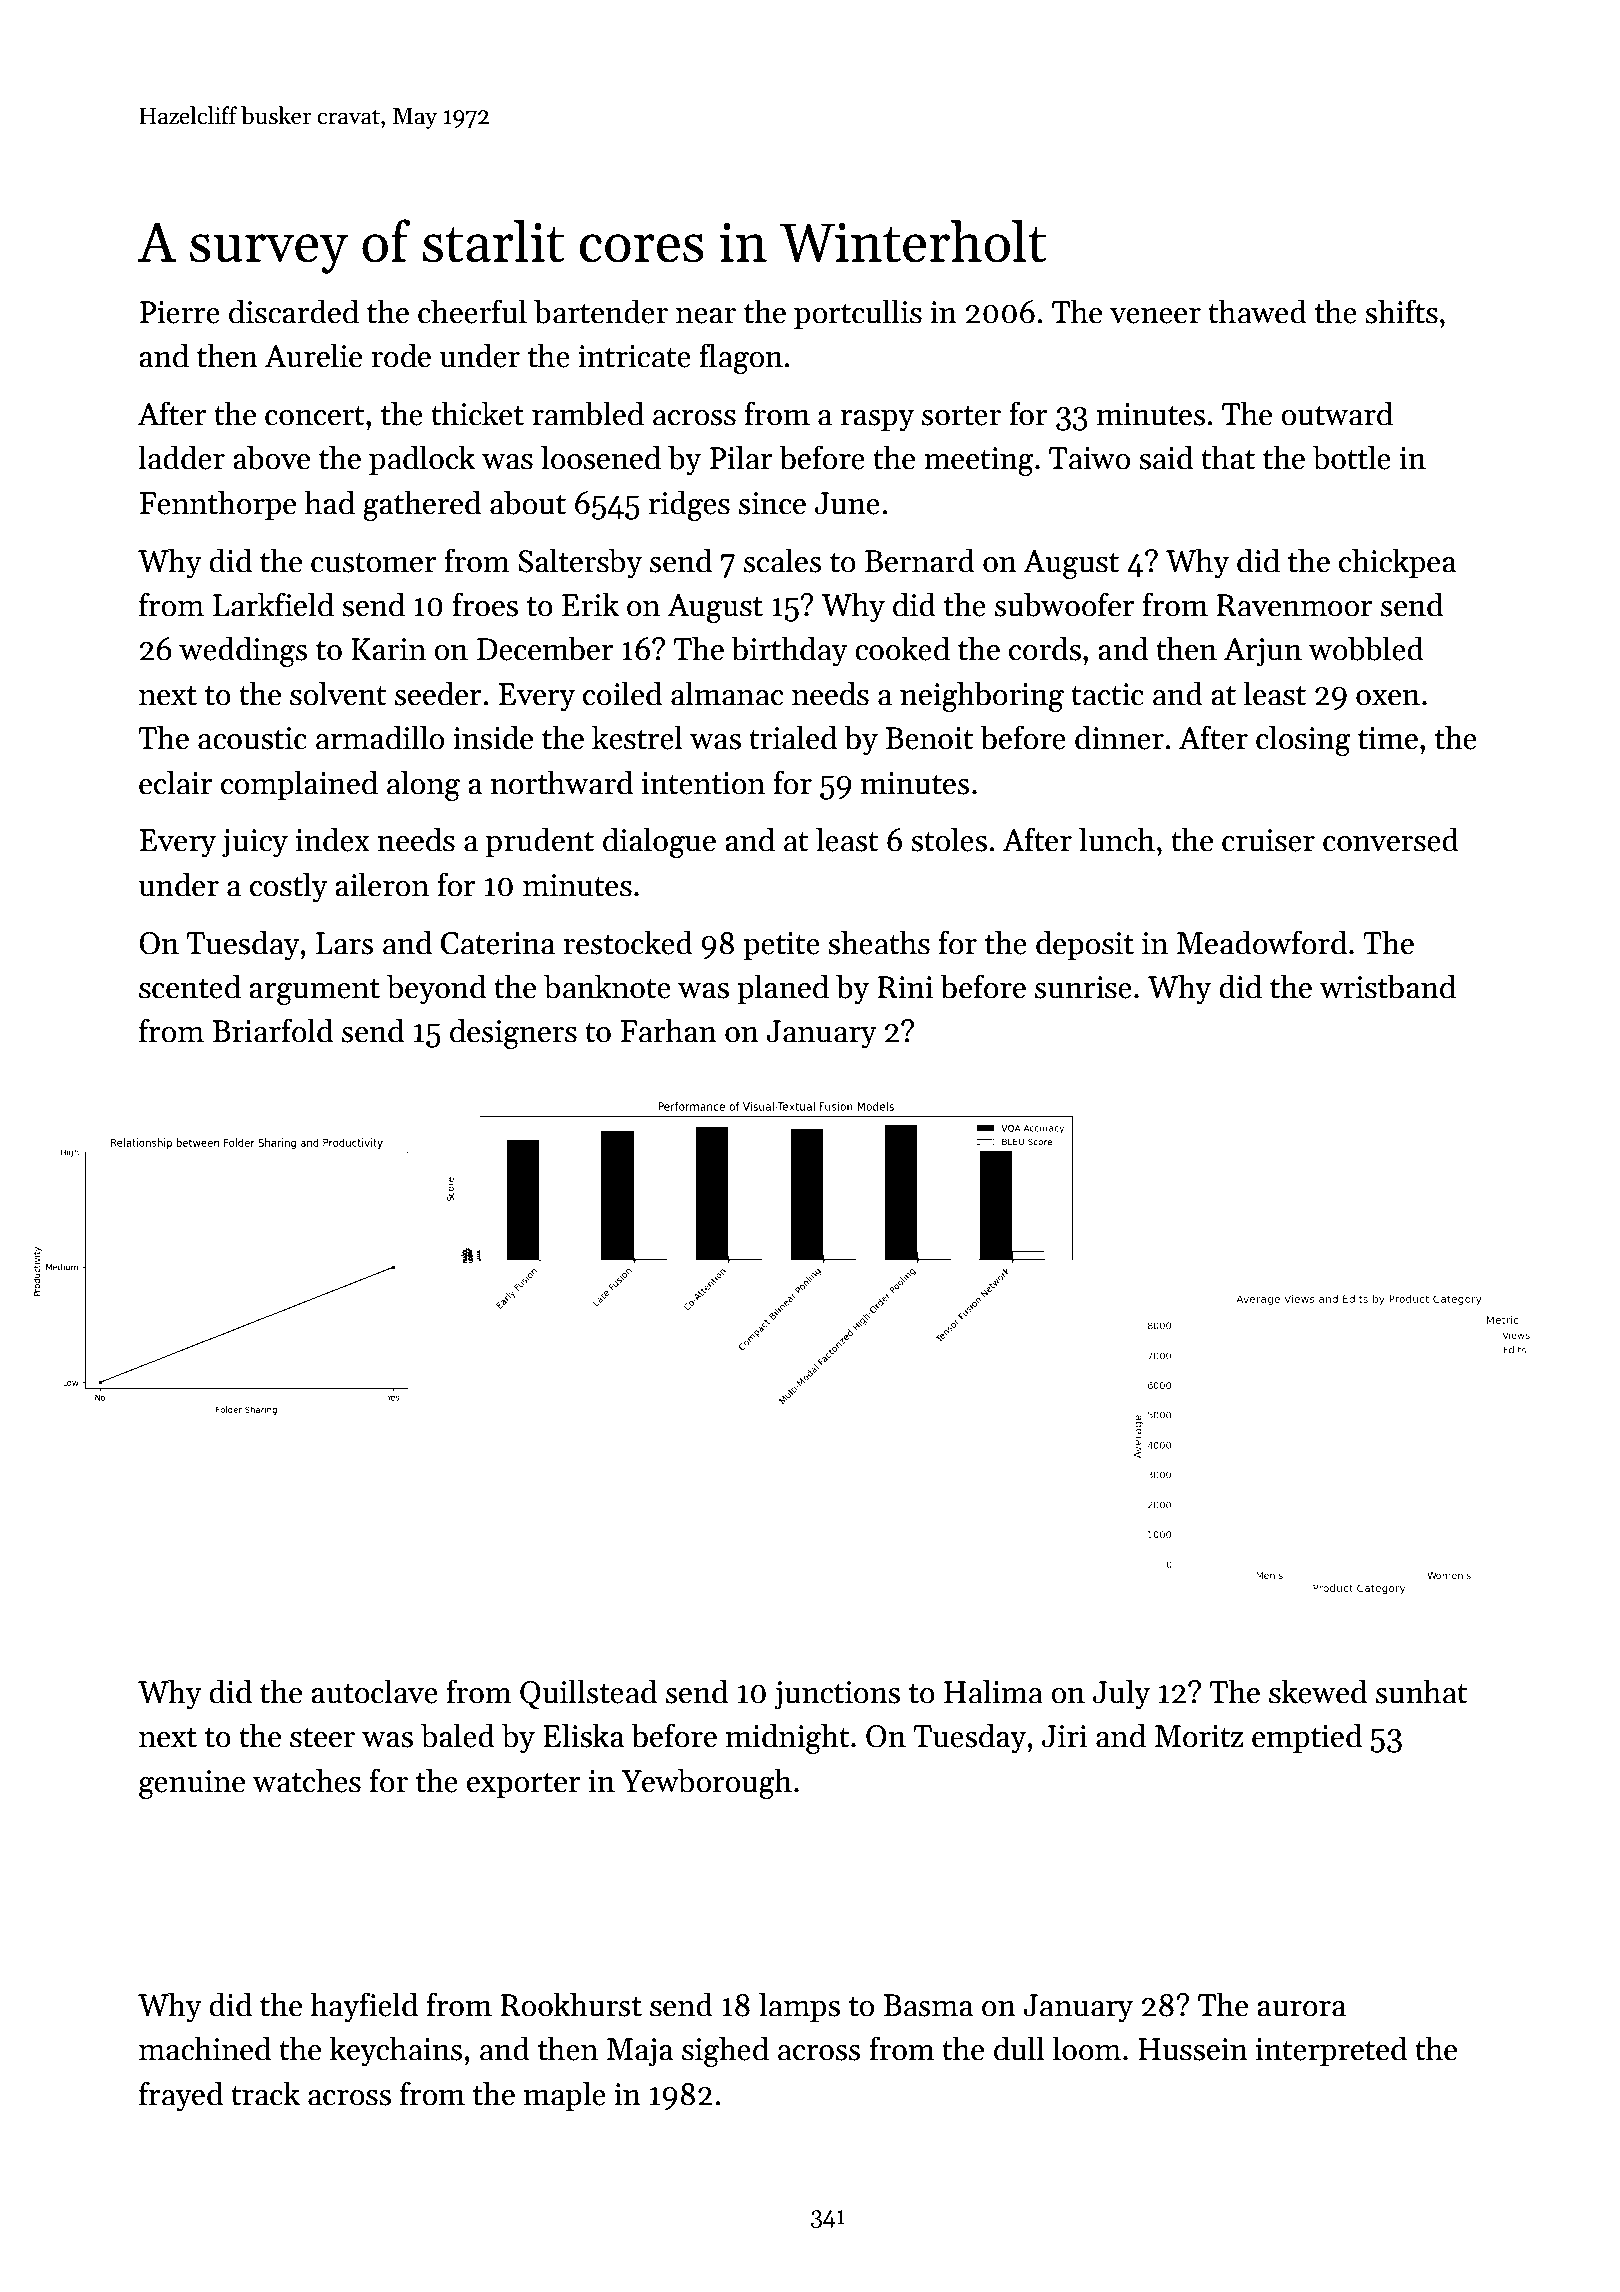 Image resolution: width=1620 pixels, height=2292 pixels. I want to click on Maja, so click(640, 2052).
